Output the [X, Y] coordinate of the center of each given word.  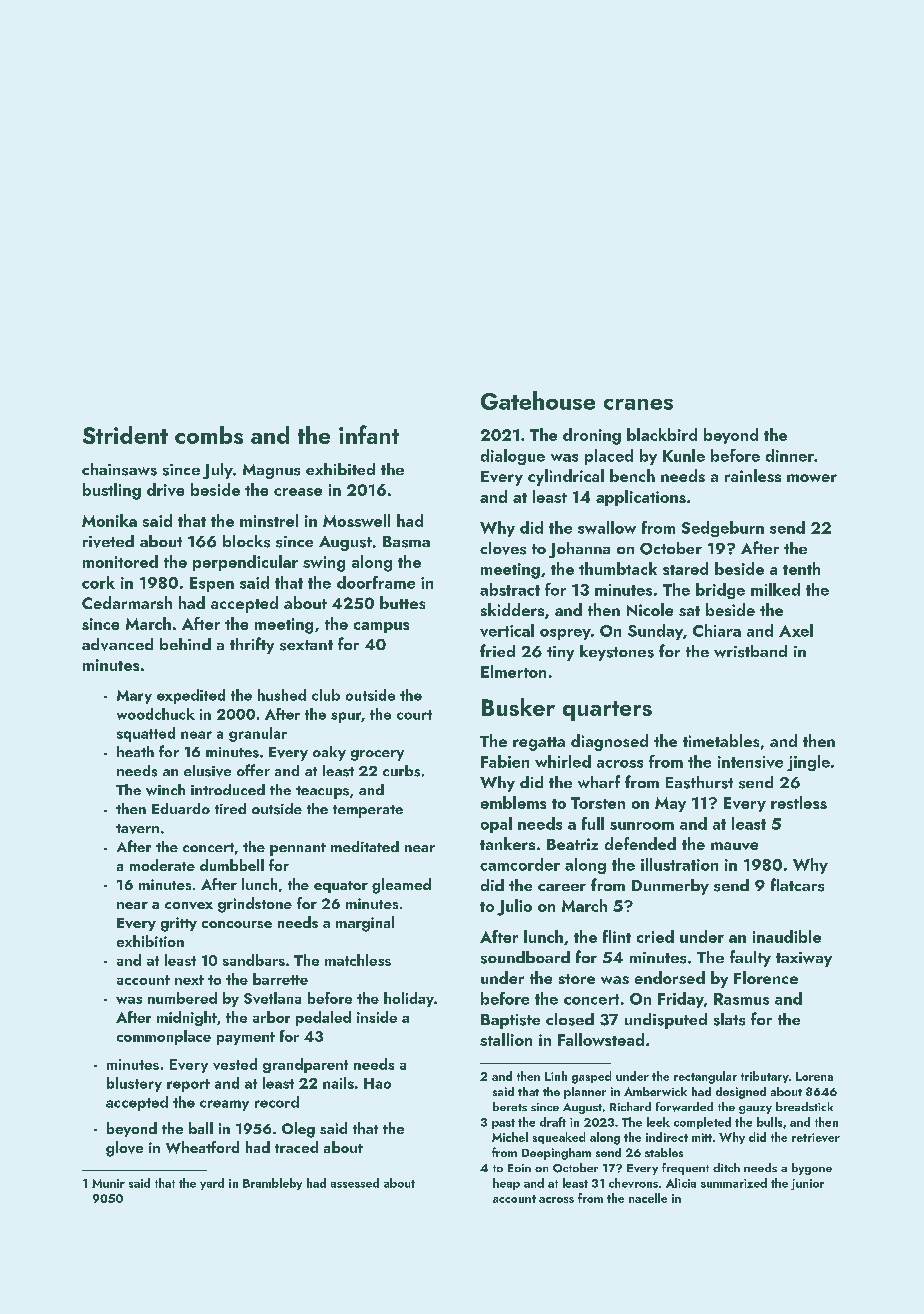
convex [189, 905]
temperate [368, 811]
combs [209, 435]
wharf [599, 781]
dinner [790, 455]
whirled [563, 761]
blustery [134, 1084]
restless [799, 802]
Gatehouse [538, 400]
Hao [377, 1083]
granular [258, 734]
